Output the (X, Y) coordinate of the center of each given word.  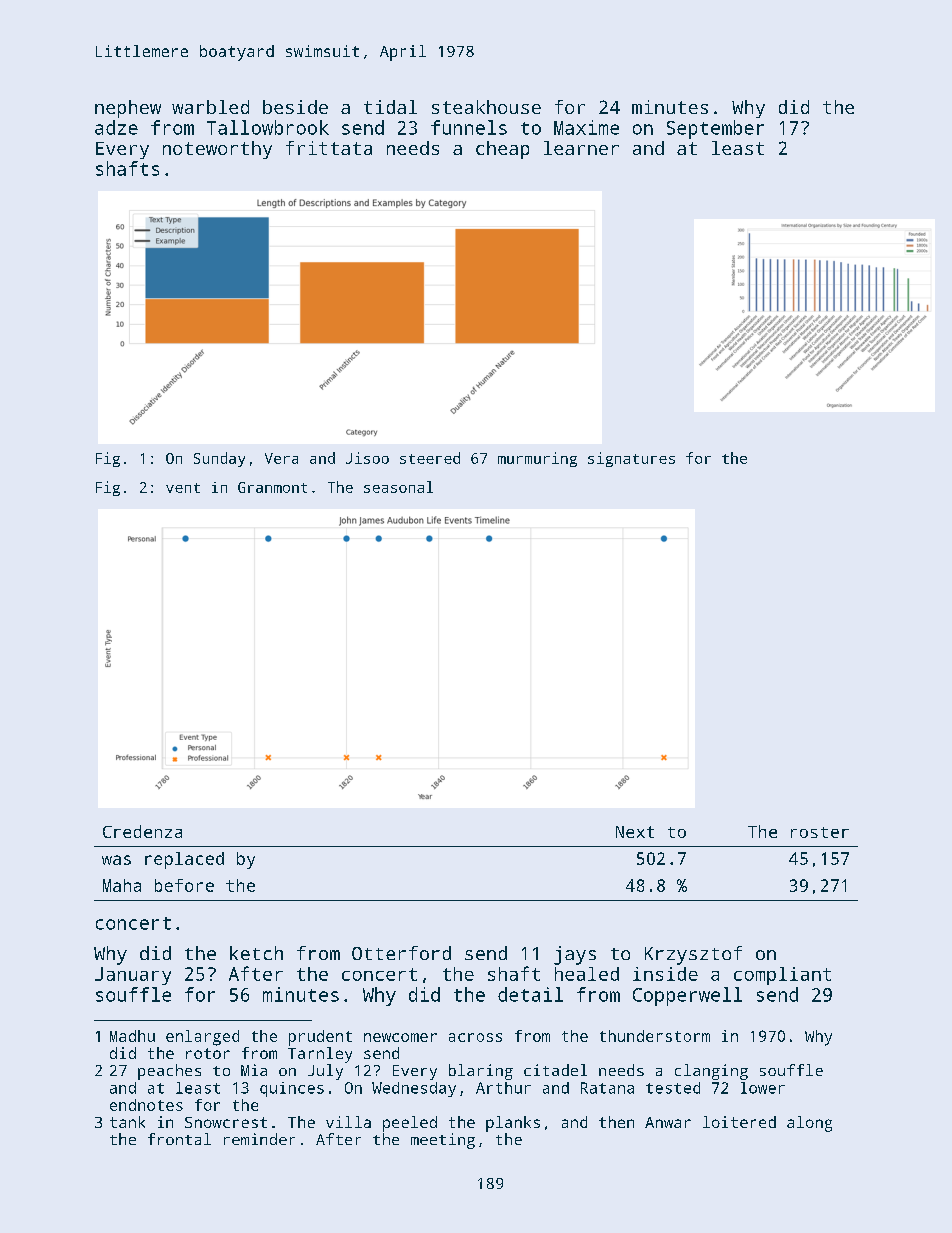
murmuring (537, 459)
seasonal (398, 487)
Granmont (272, 487)
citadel (555, 1070)
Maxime (586, 127)
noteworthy (217, 150)
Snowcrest (226, 1122)
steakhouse (486, 107)
